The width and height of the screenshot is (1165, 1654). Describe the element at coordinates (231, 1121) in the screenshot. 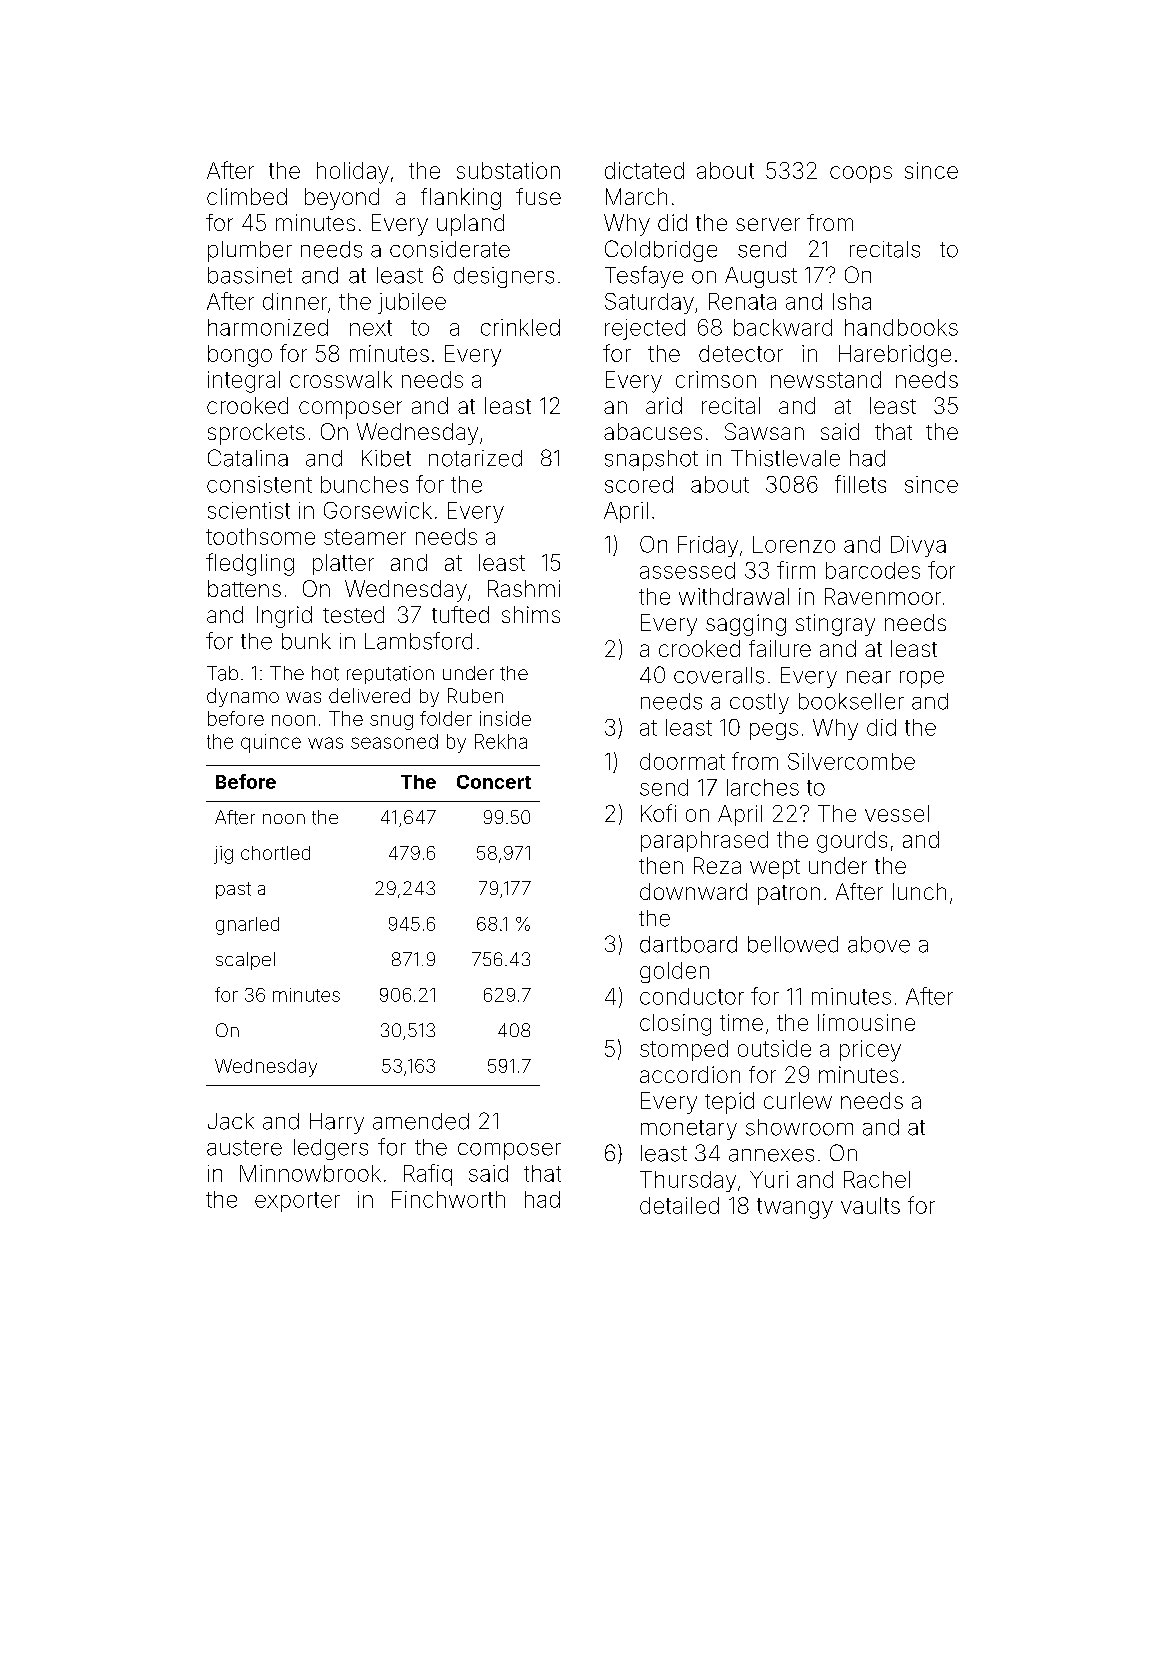

I see `Jack` at that location.
